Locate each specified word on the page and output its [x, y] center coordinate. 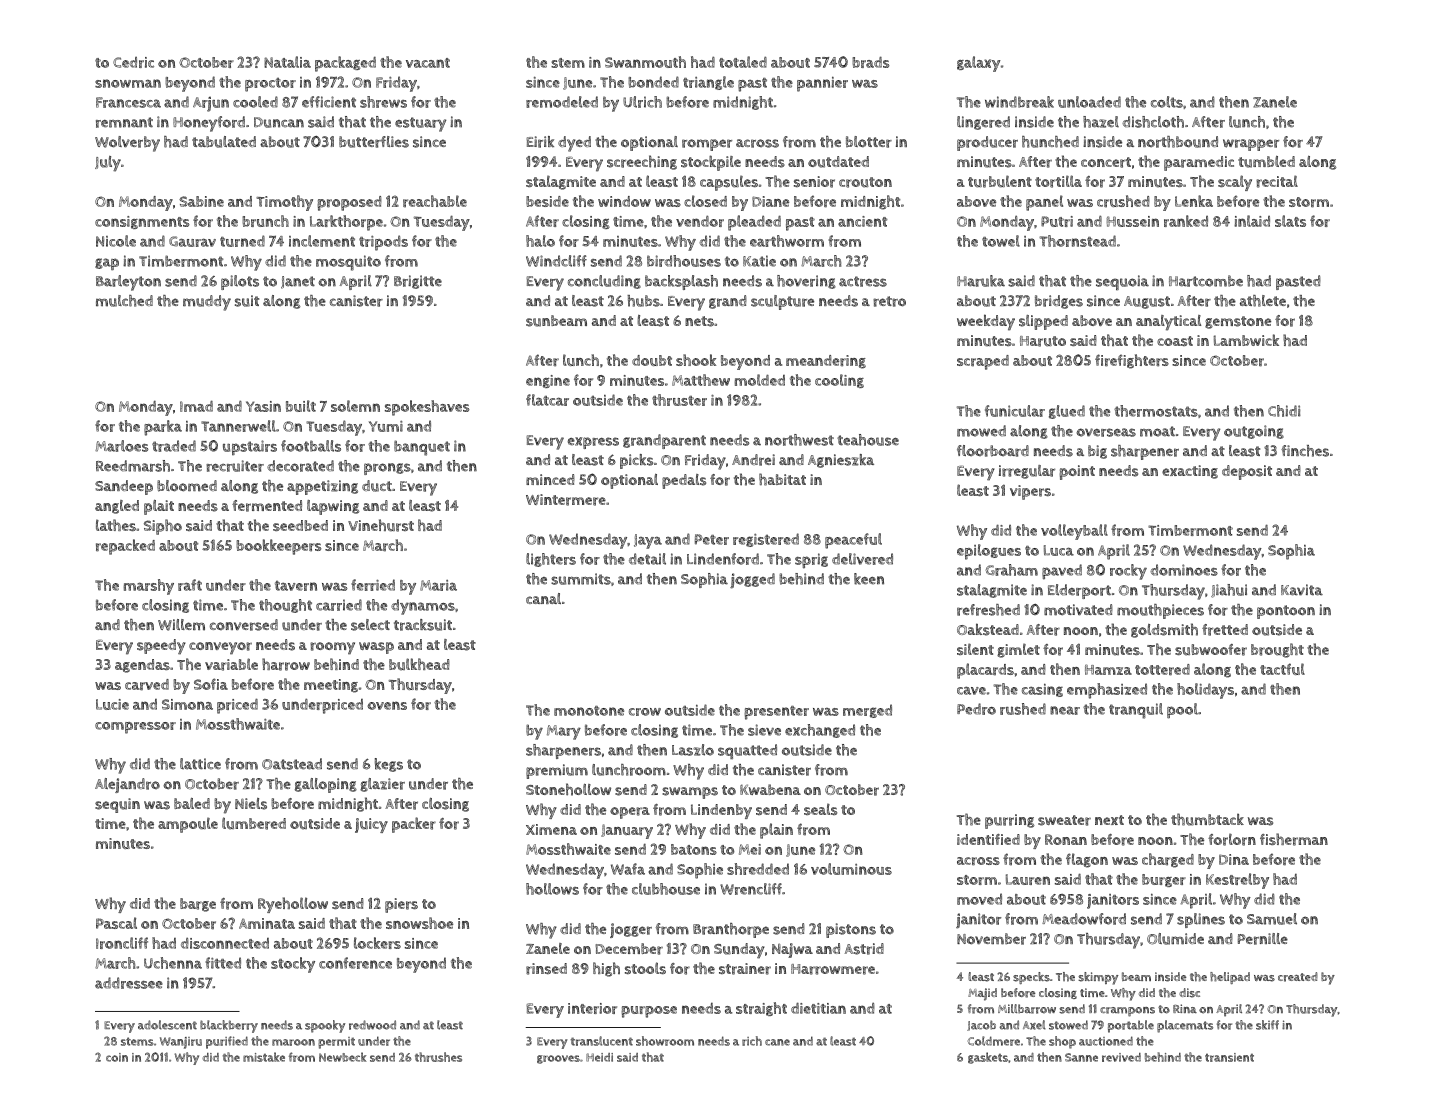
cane [777, 1042]
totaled [743, 62]
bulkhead [419, 664]
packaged [345, 64]
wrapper [1251, 145]
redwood [372, 1025]
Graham [1011, 570]
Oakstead [988, 629]
